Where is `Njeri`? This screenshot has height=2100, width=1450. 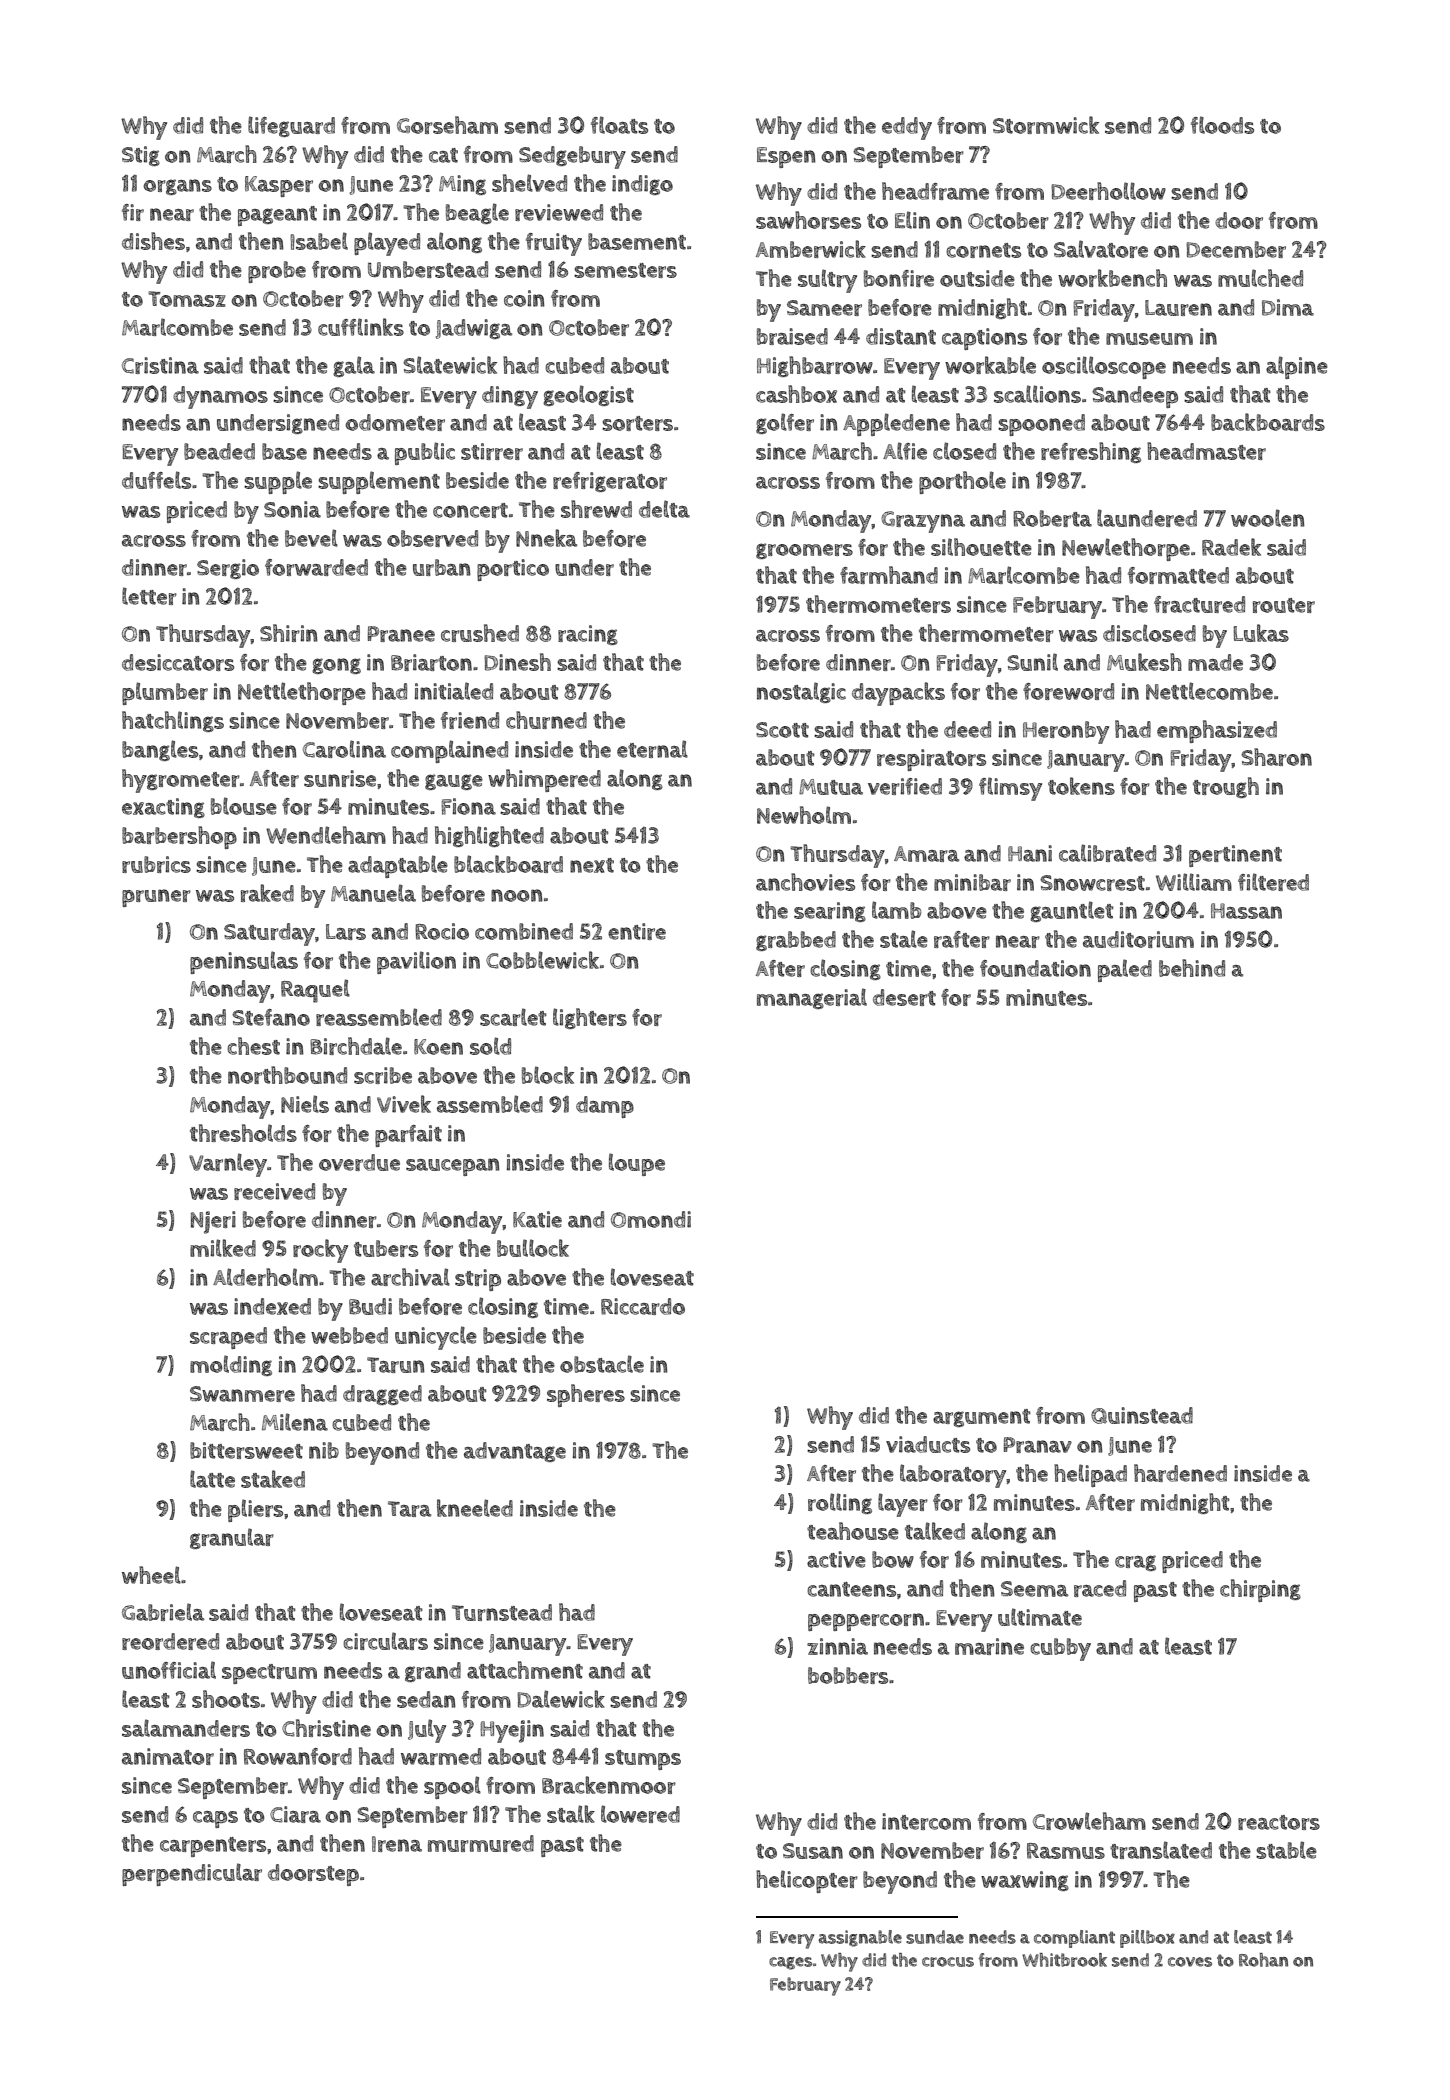
Njeri is located at coordinates (213, 1222).
